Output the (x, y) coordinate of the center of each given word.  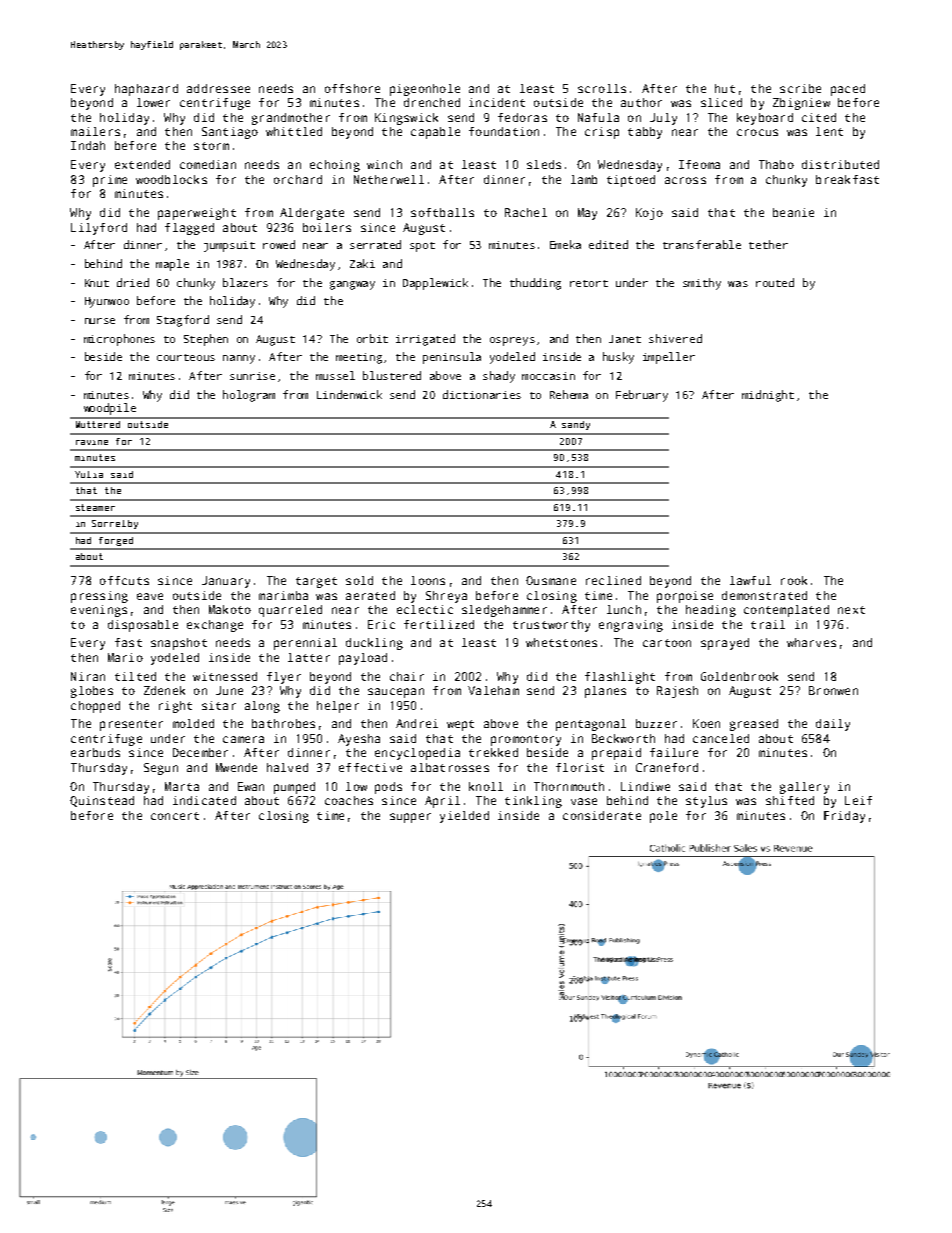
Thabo (776, 164)
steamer (95, 507)
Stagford (183, 321)
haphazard (146, 90)
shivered (675, 338)
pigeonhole (425, 90)
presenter (131, 725)
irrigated (425, 340)
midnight (768, 396)
